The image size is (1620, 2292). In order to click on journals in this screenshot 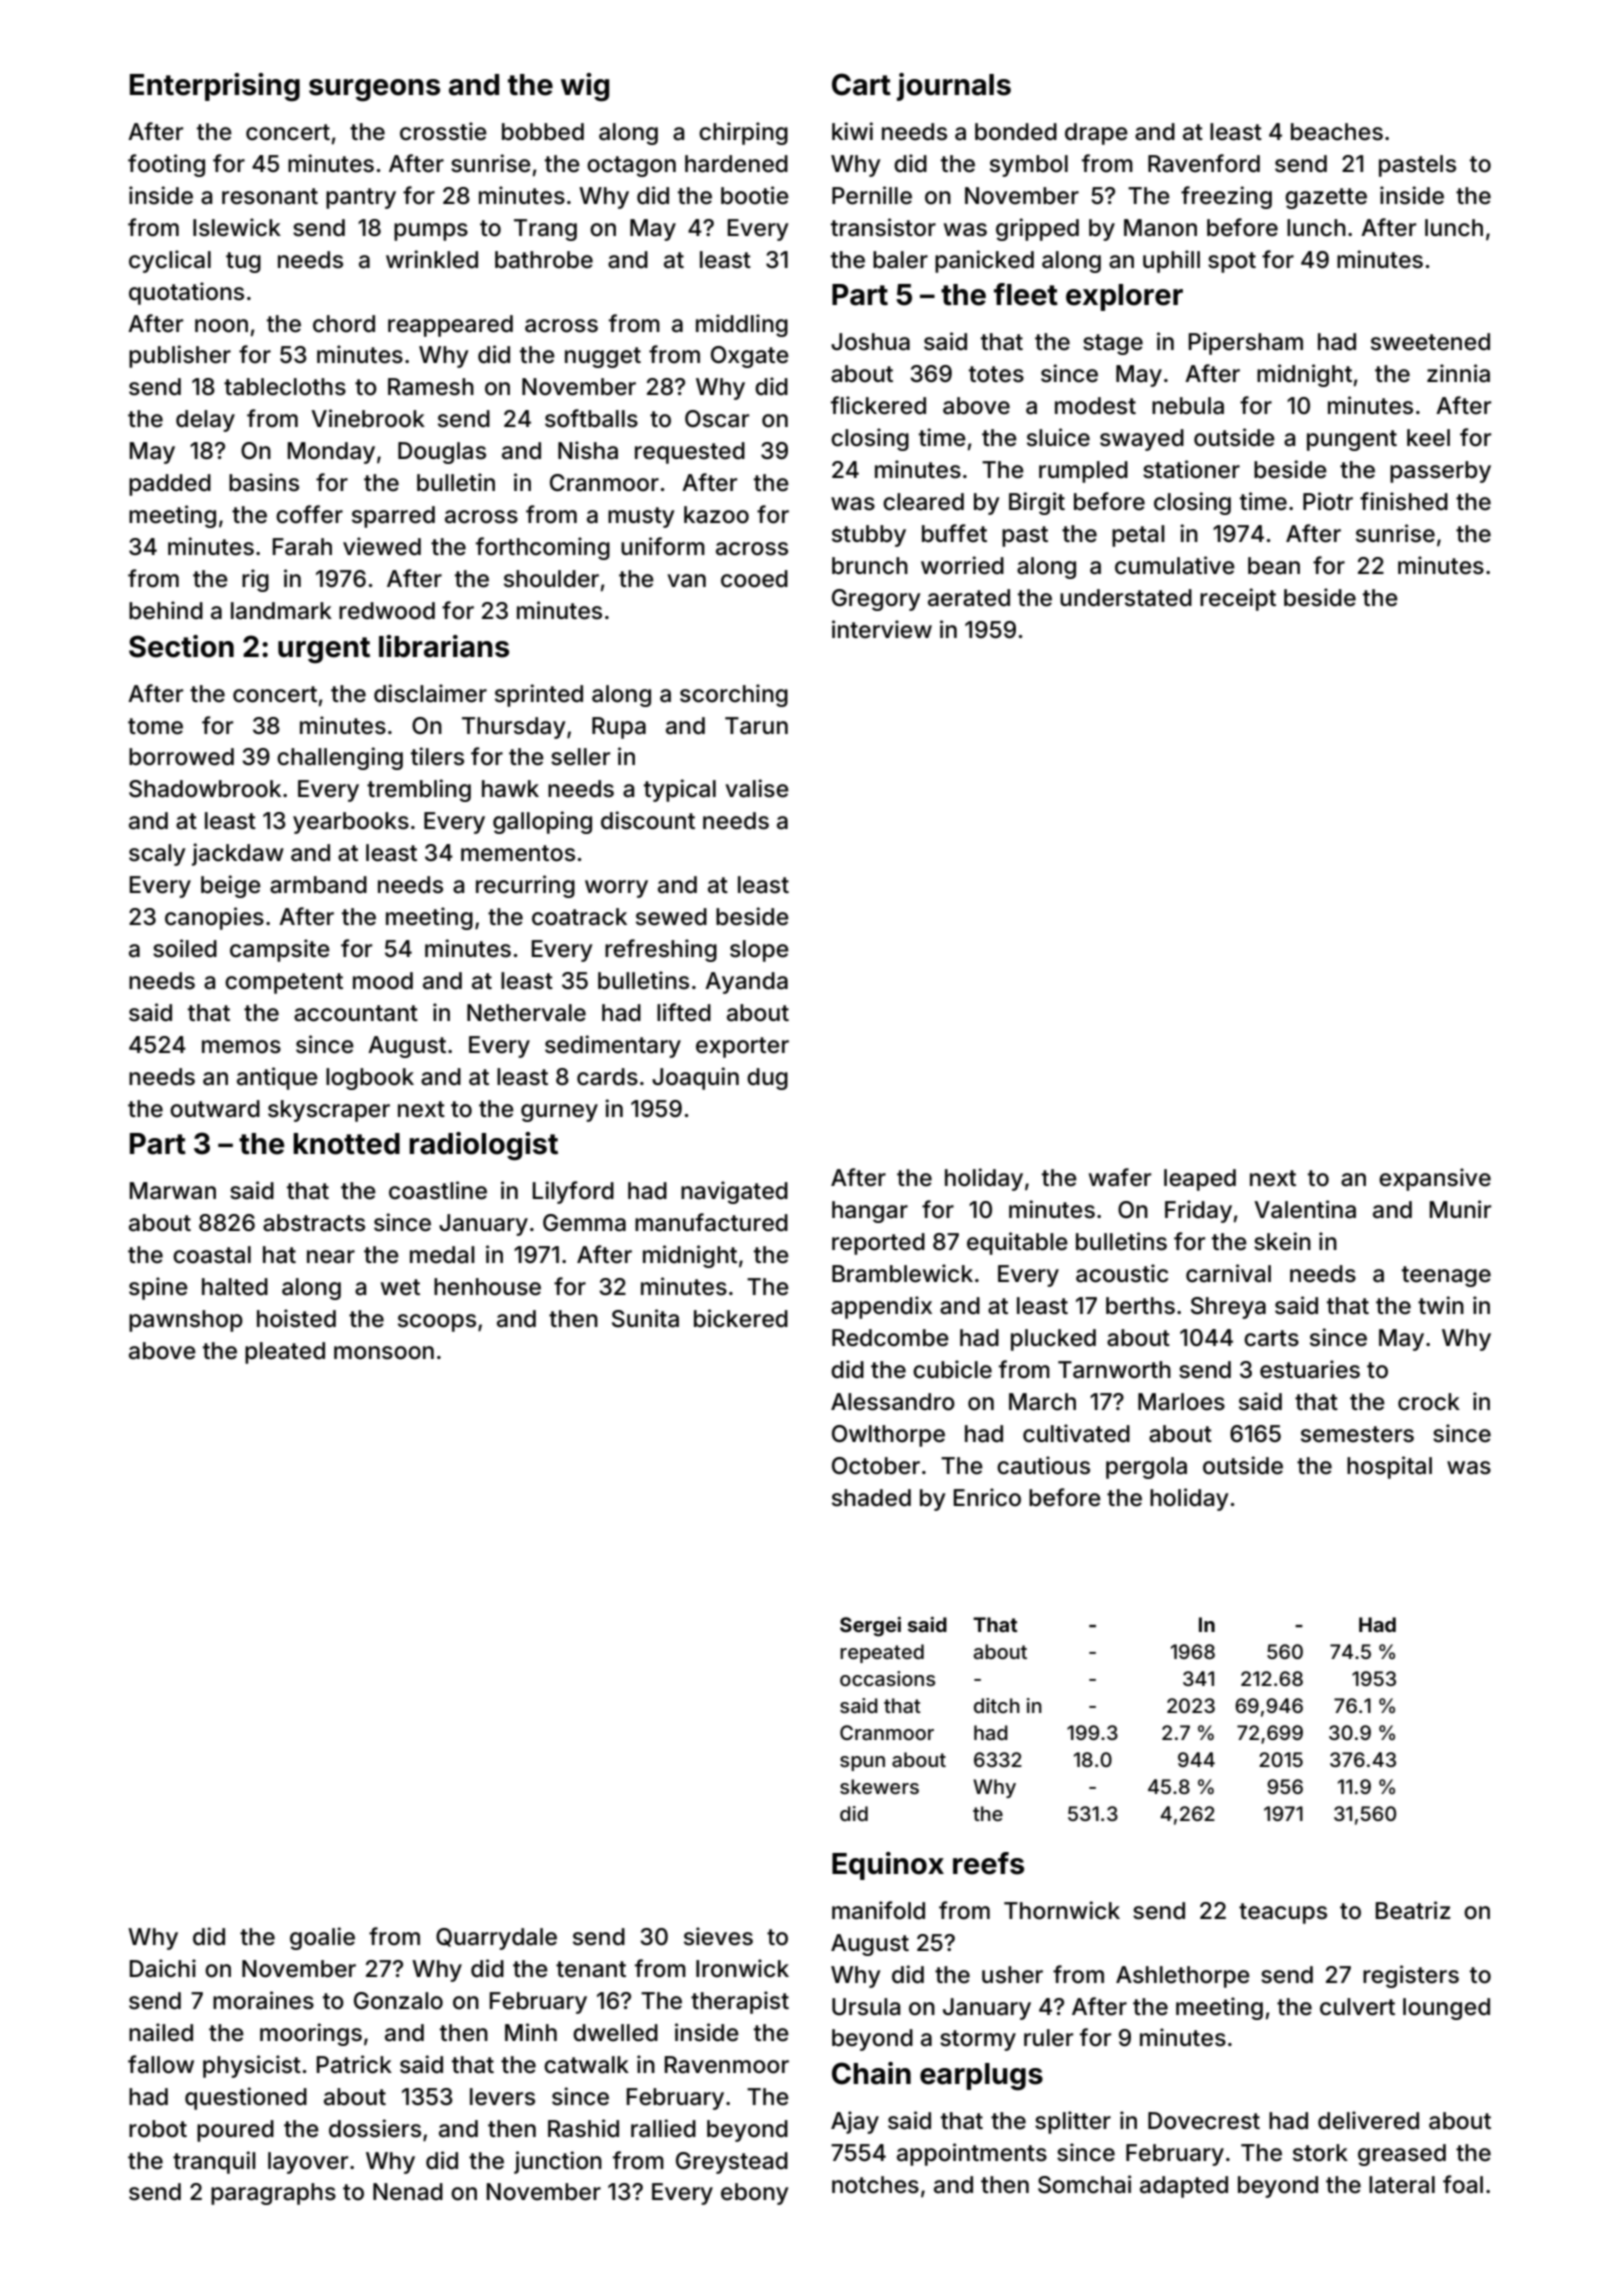, I will do `click(954, 87)`.
